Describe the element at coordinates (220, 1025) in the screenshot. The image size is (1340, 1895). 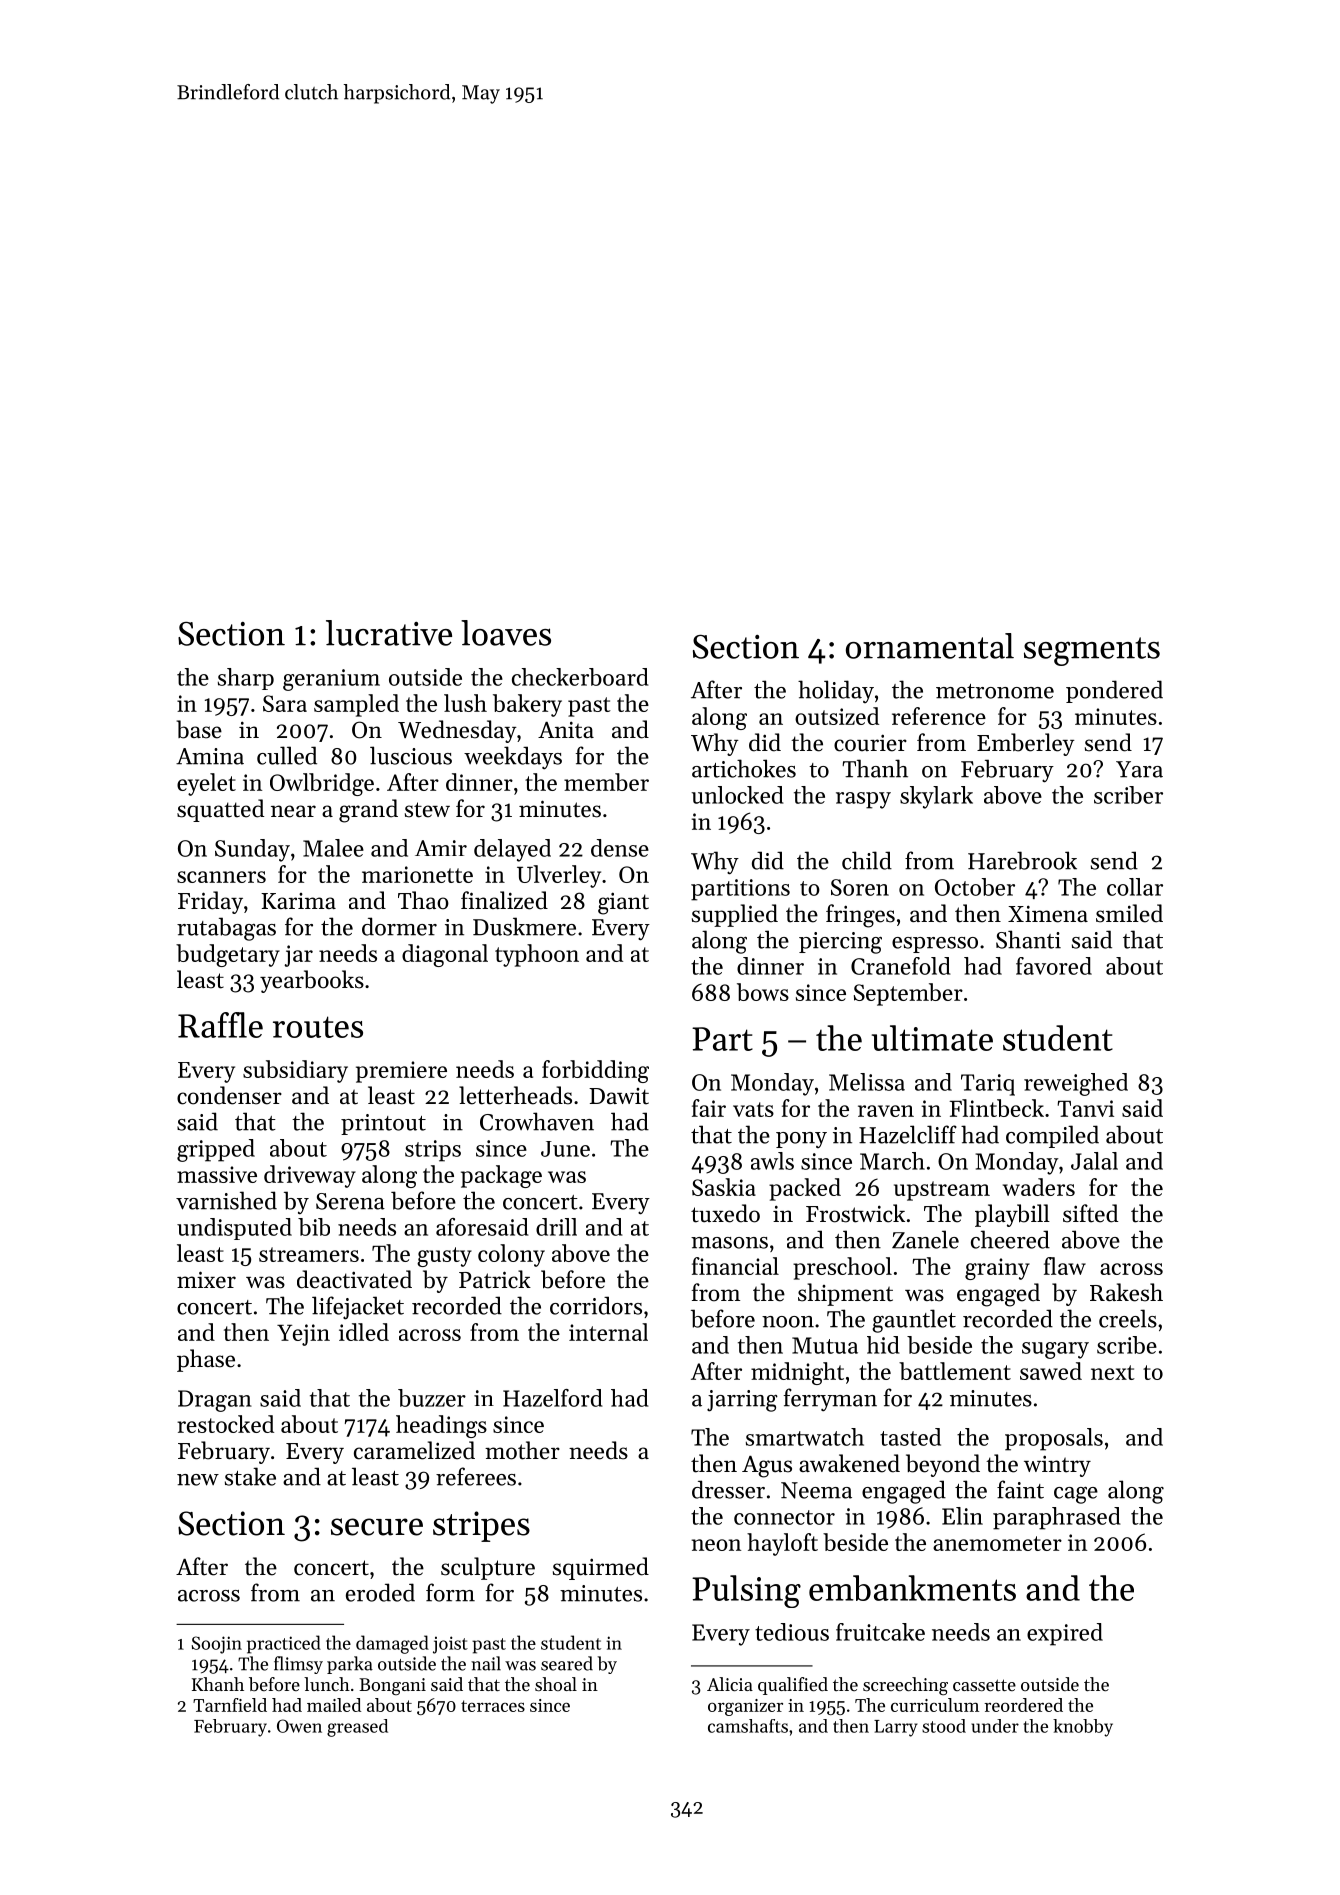
I see `Raffle` at that location.
